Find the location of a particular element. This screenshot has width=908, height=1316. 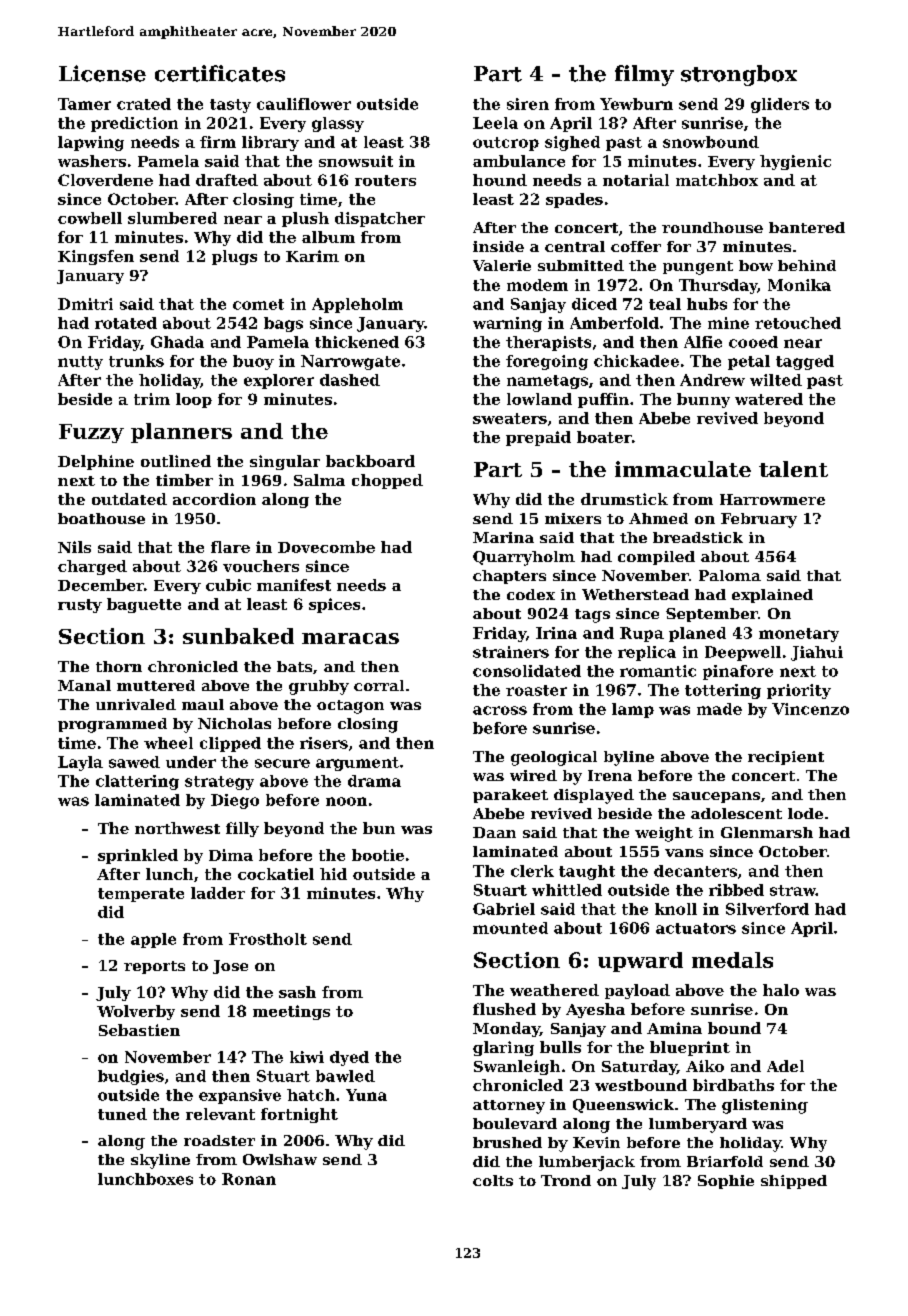

whittled is located at coordinates (567, 890).
